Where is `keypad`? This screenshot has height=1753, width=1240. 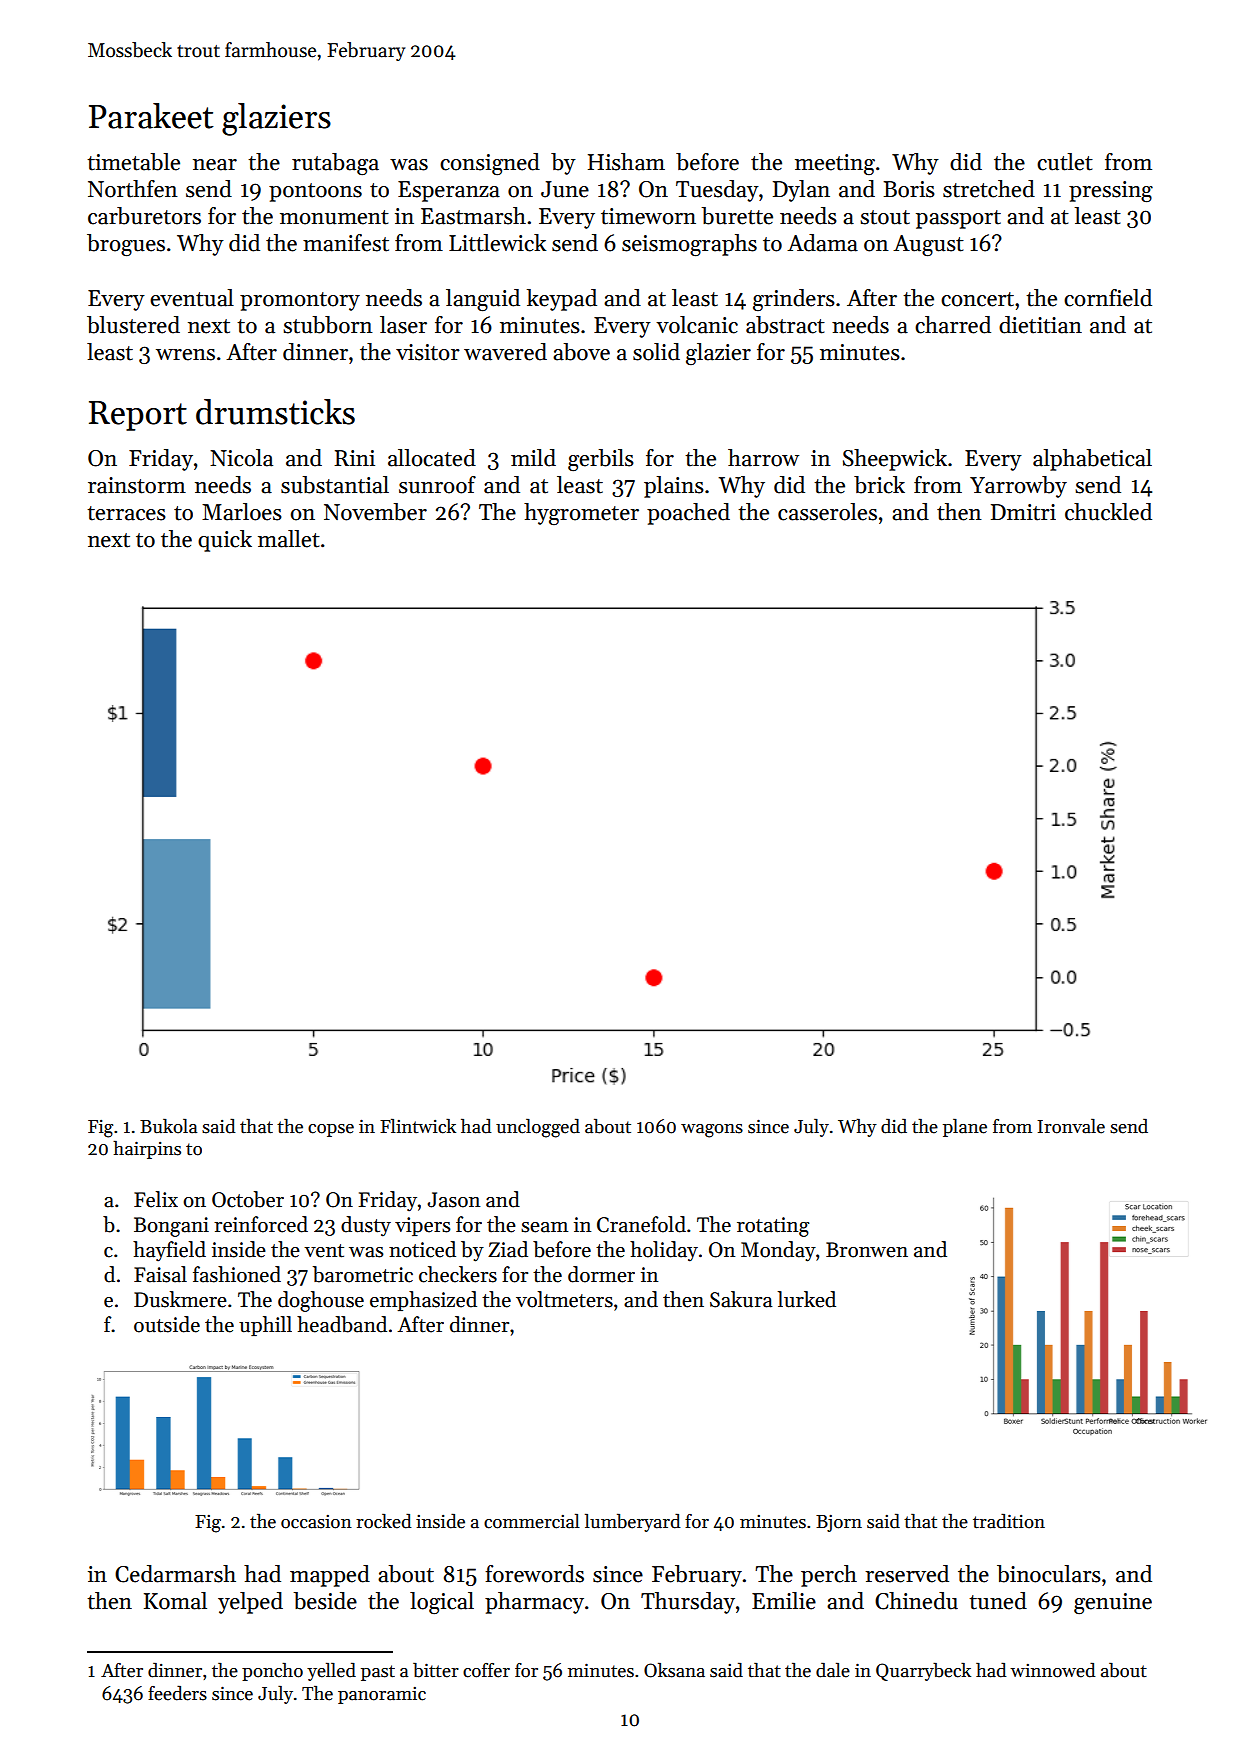 keypad is located at coordinates (562, 300).
